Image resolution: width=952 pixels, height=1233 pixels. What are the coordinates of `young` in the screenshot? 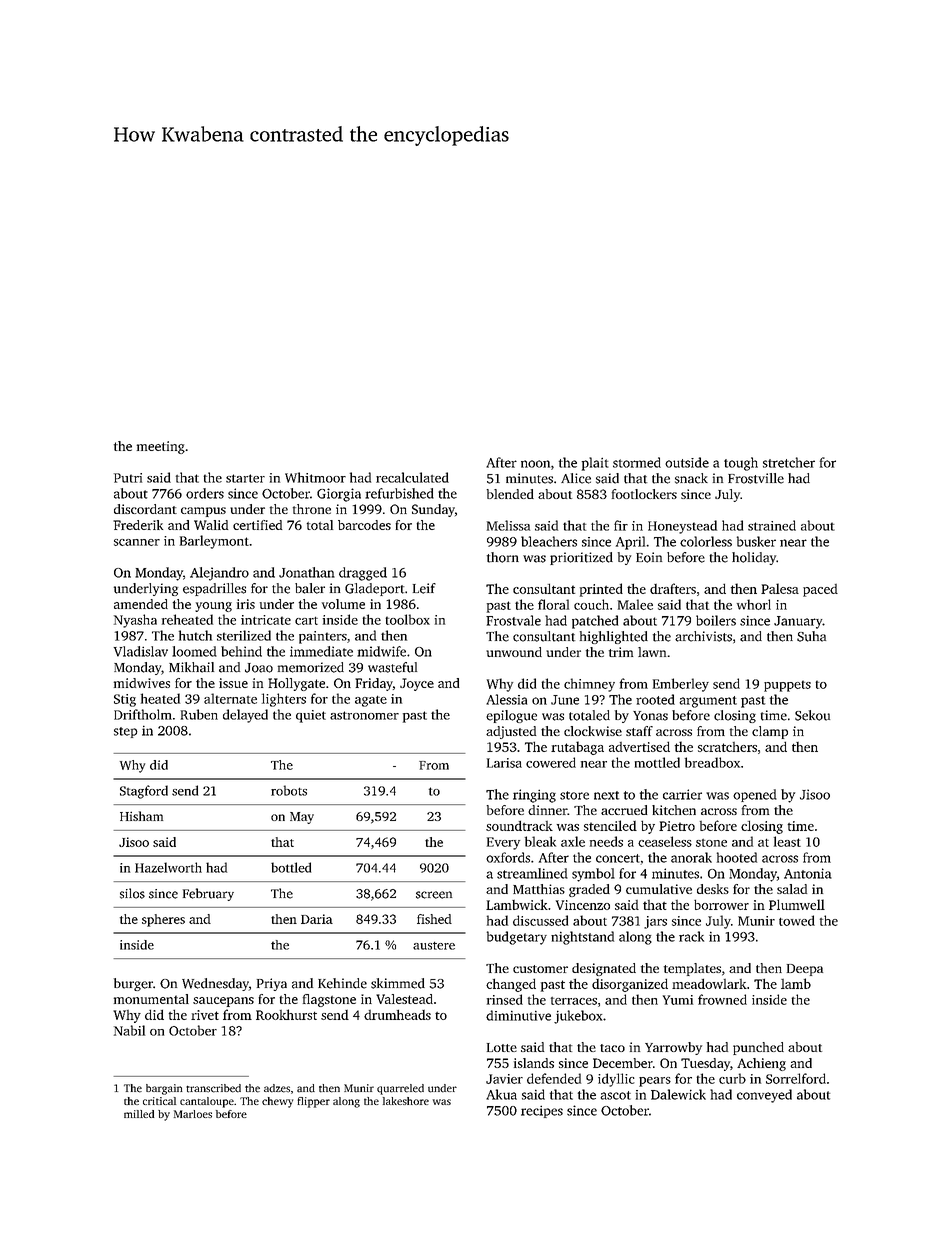 It's located at (213, 607).
